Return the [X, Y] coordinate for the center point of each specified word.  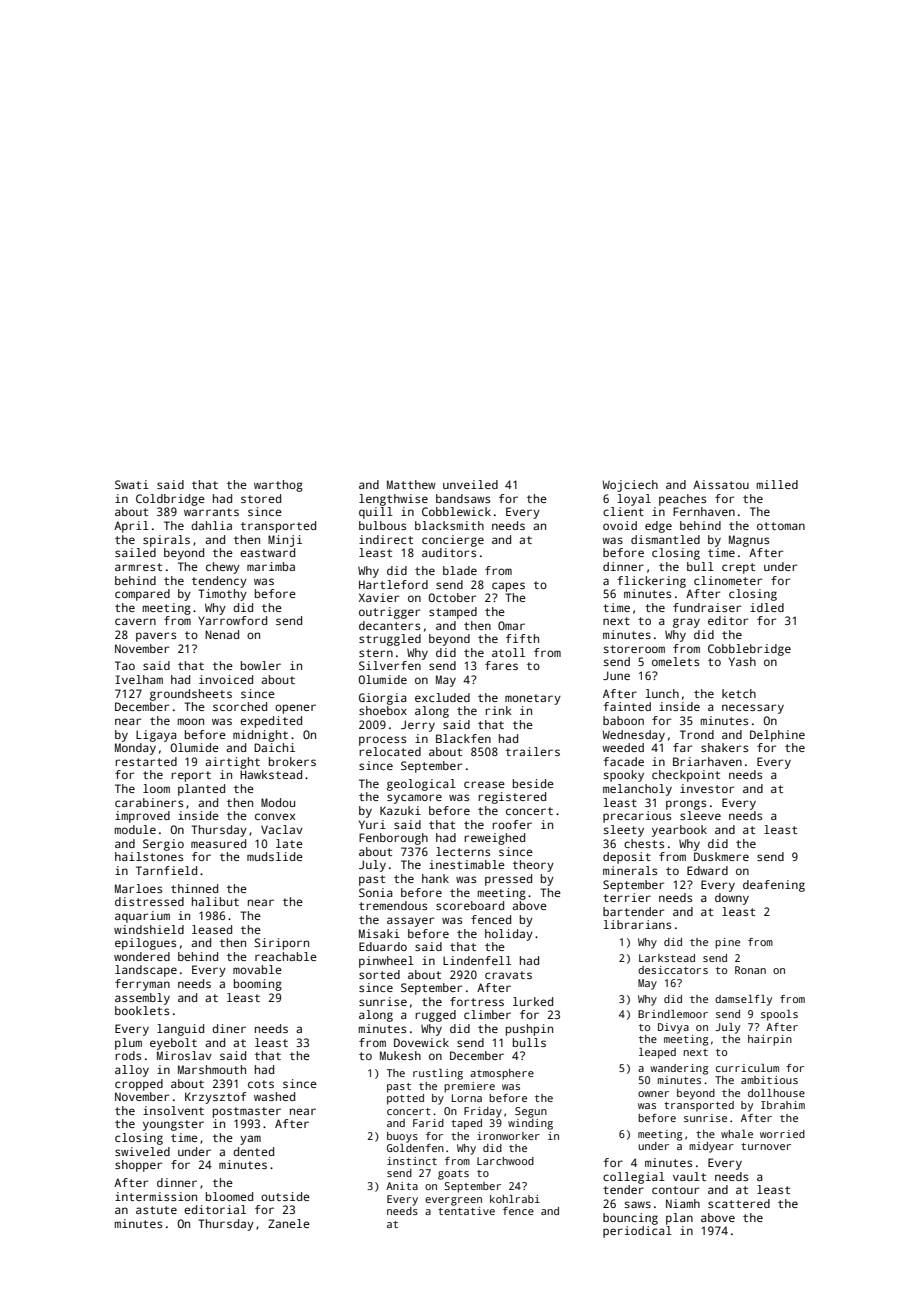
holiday [509, 935]
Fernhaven [704, 511]
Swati [132, 484]
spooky [624, 776]
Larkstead [667, 958]
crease [484, 784]
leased [212, 929]
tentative [466, 1211]
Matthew [411, 484]
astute [156, 1210]
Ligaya [156, 736]
